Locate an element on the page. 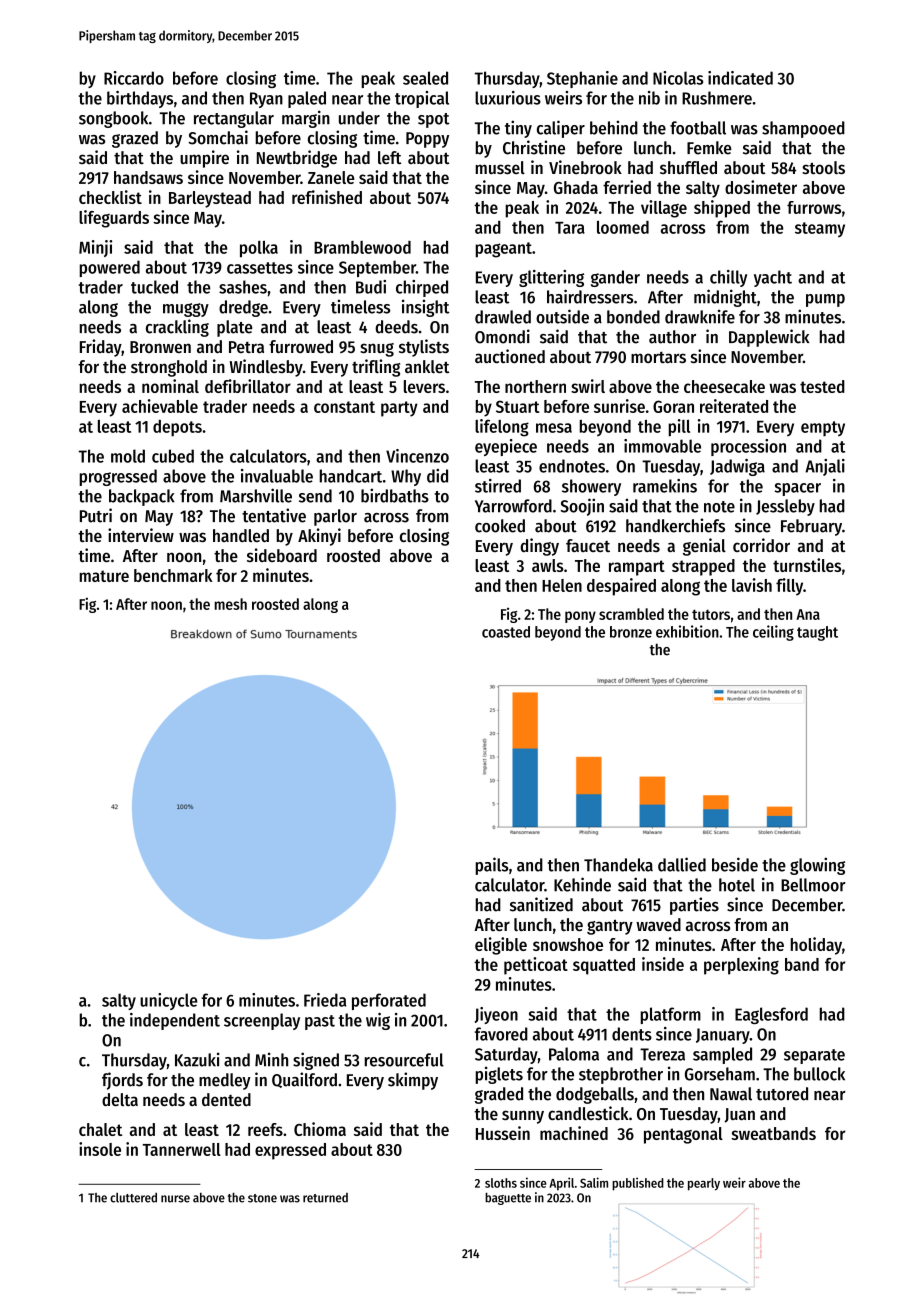 This page has height=1314, width=924. procession is located at coordinates (748, 447).
